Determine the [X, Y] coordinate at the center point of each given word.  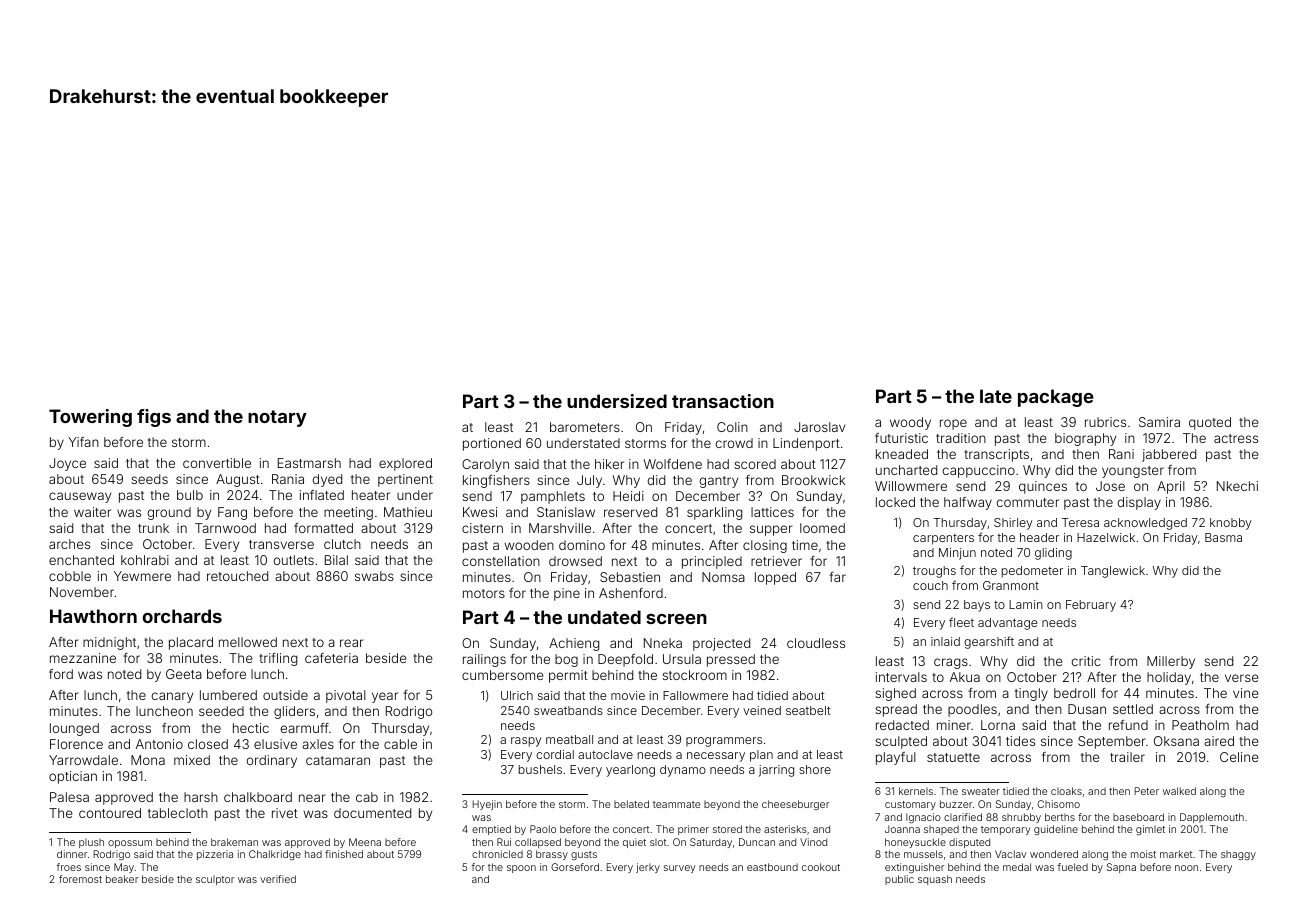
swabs [374, 576]
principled [712, 562]
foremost [80, 879]
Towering [90, 418]
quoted [1210, 423]
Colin [732, 427]
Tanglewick [1113, 572]
